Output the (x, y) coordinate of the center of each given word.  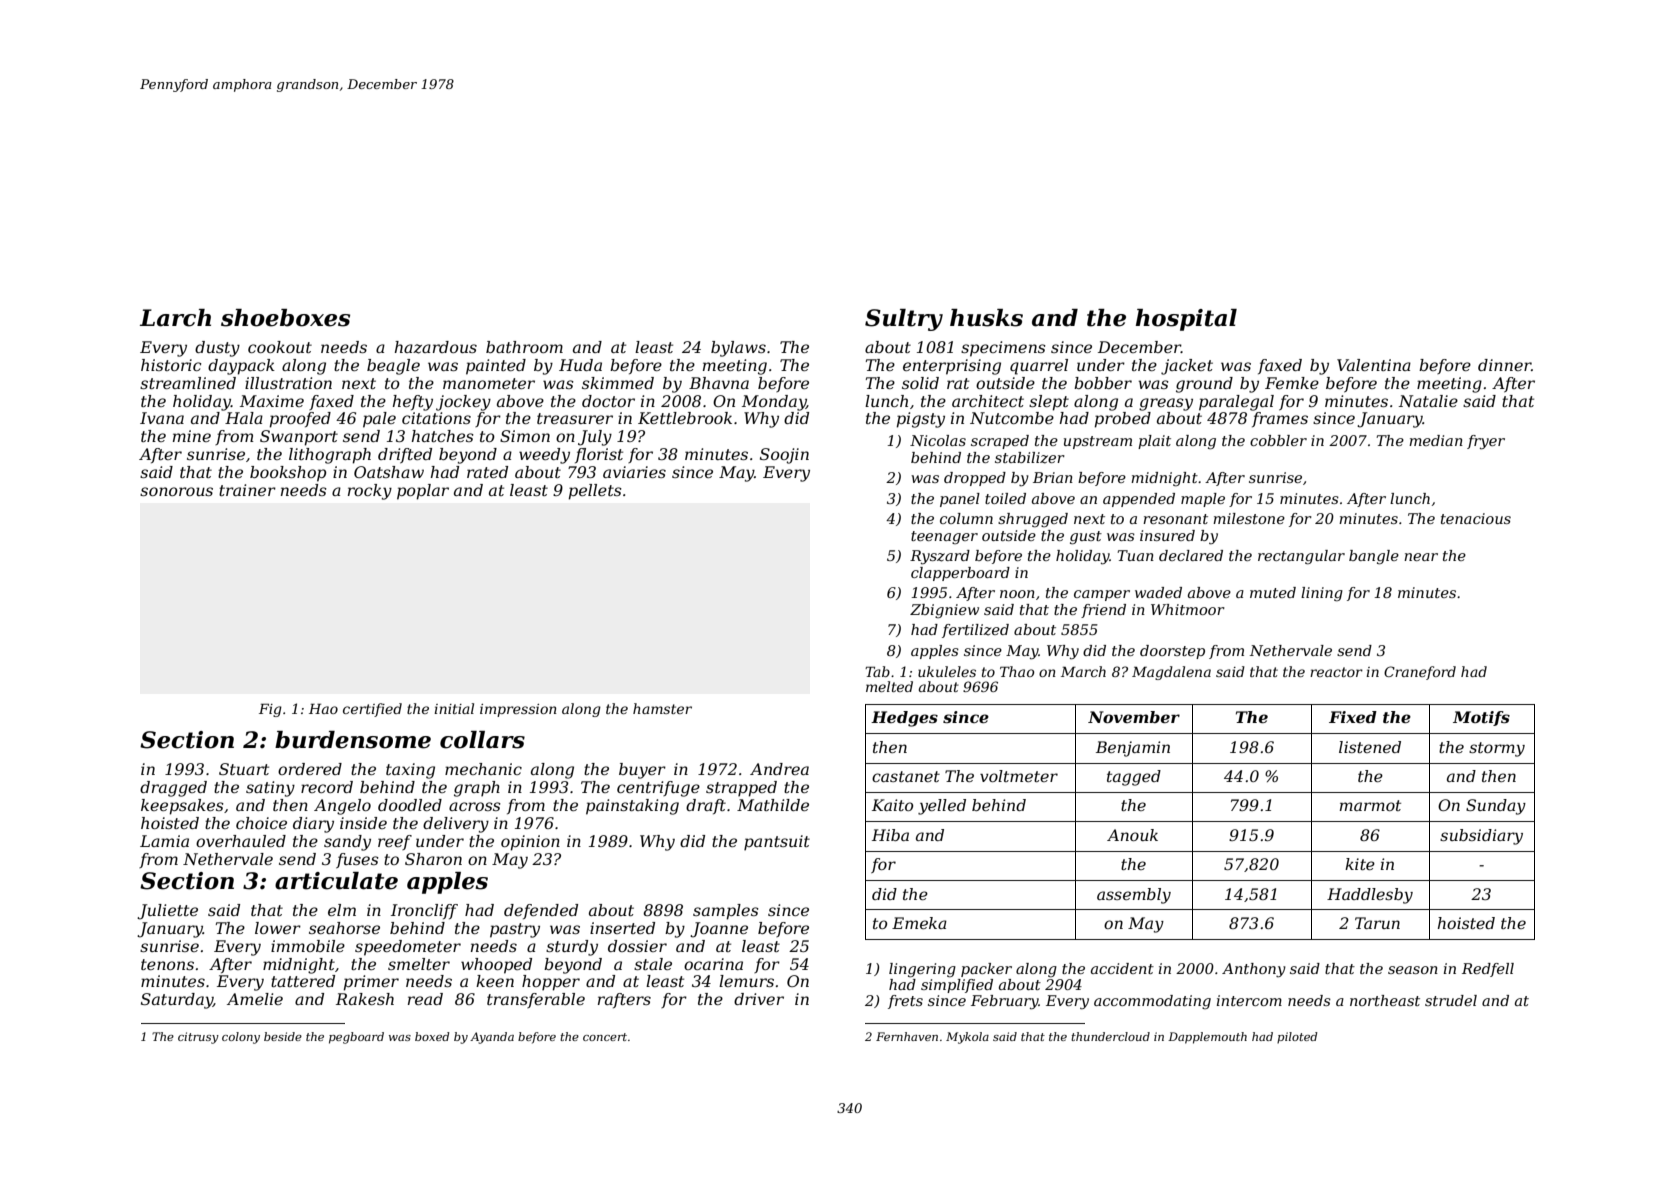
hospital (1186, 320)
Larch (175, 318)
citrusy (198, 1038)
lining (1322, 594)
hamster (662, 708)
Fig (270, 710)
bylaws (738, 349)
